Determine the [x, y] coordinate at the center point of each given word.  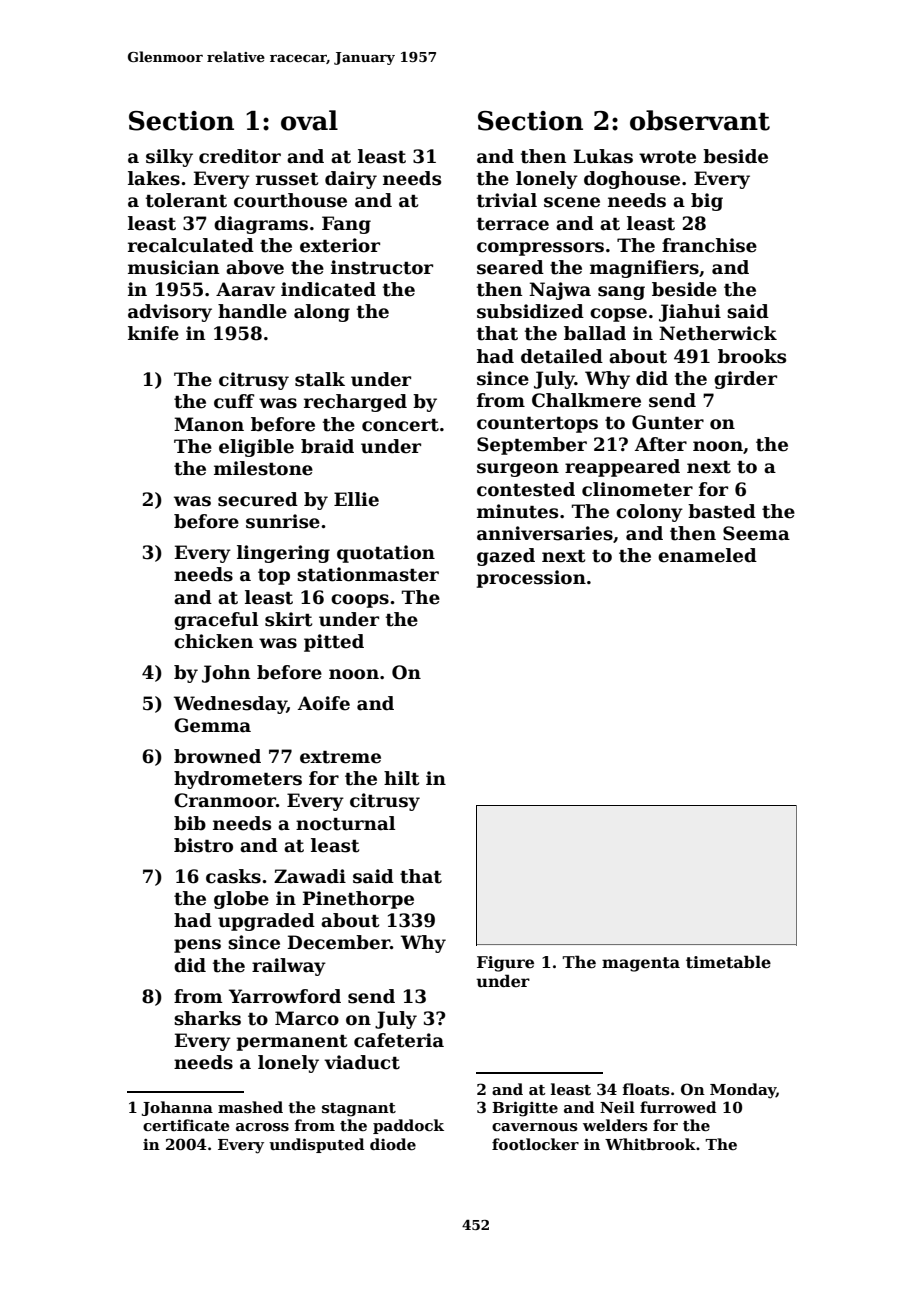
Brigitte [525, 1109]
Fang [346, 225]
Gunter [668, 422]
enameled [707, 555]
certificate [186, 1125]
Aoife [324, 703]
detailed [562, 356]
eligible [256, 448]
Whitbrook [650, 1144]
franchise [709, 245]
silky [169, 158]
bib [190, 823]
